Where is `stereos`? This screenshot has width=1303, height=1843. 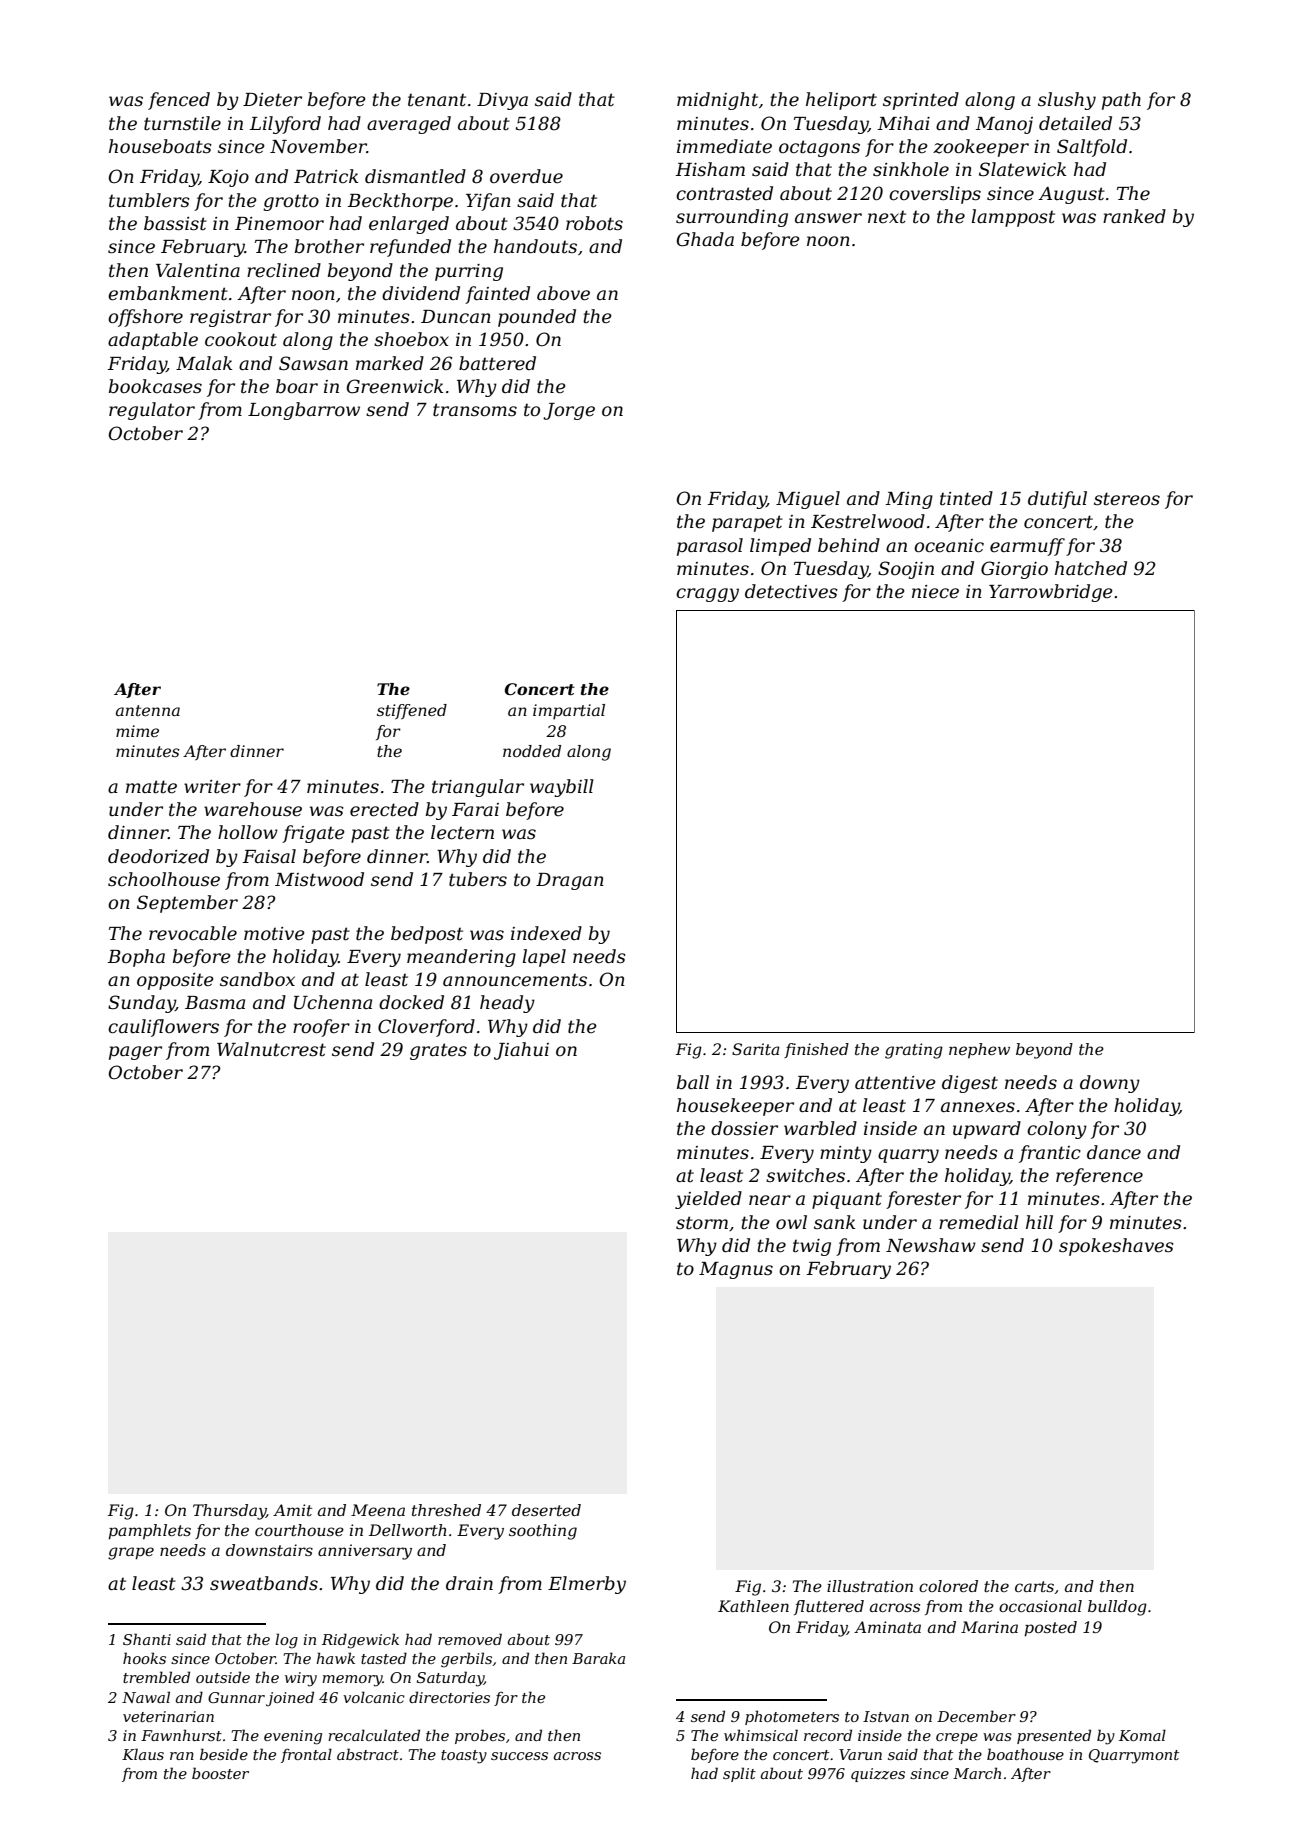 stereos is located at coordinates (1127, 499).
